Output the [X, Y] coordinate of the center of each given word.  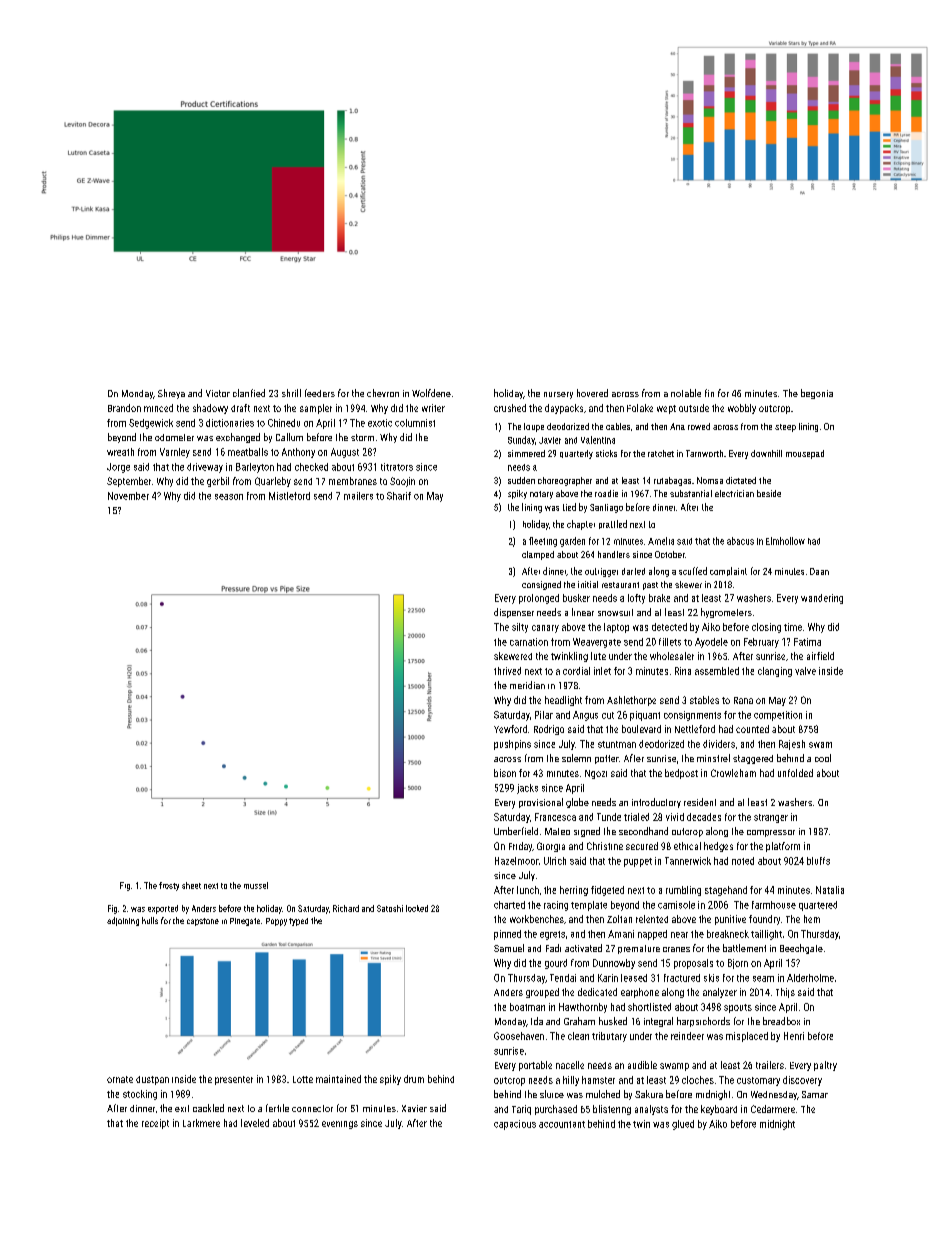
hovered [592, 393]
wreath [120, 452]
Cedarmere [773, 1109]
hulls [150, 920]
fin [709, 393]
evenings [340, 1125]
